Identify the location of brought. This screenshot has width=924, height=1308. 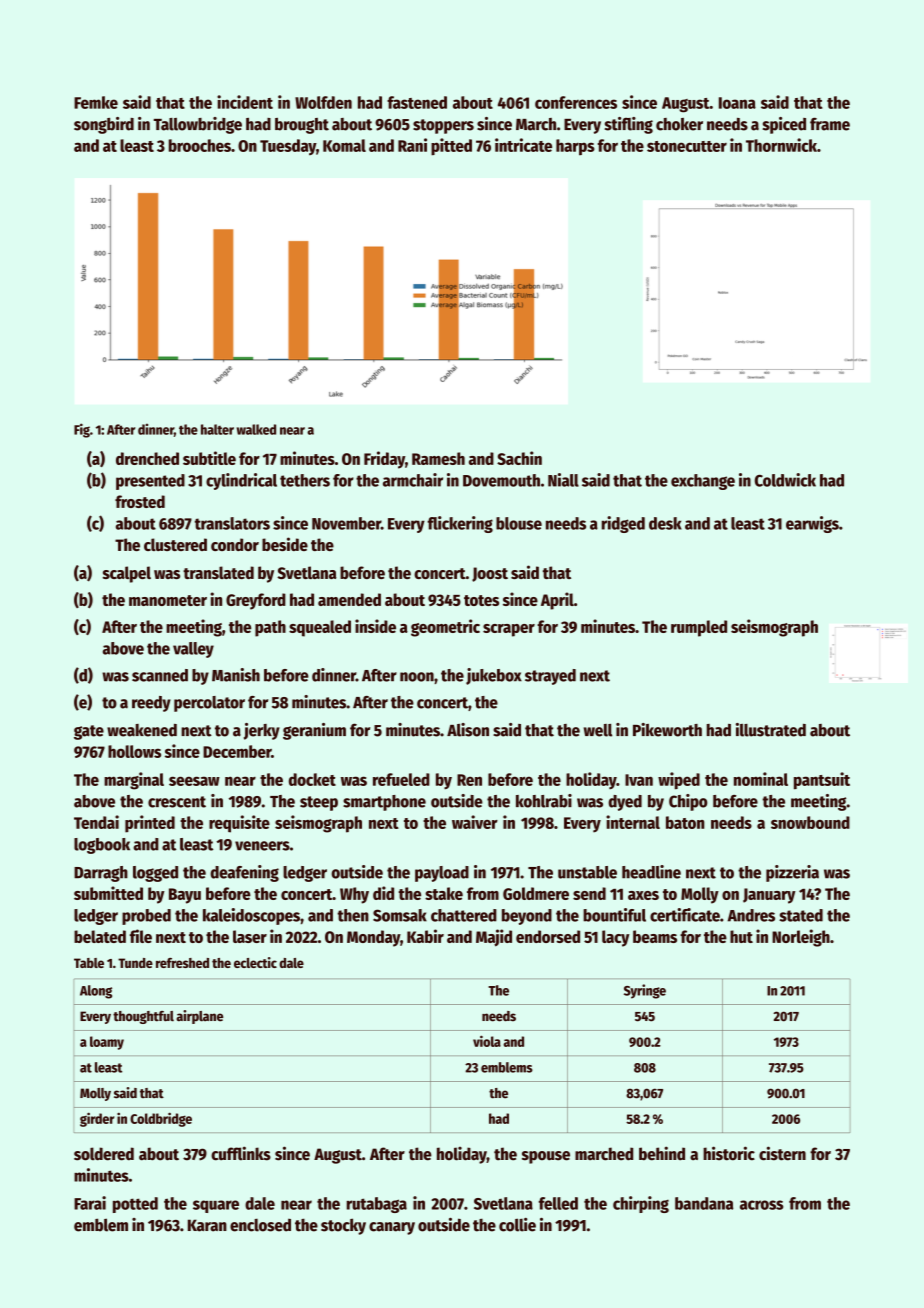
(302, 126).
